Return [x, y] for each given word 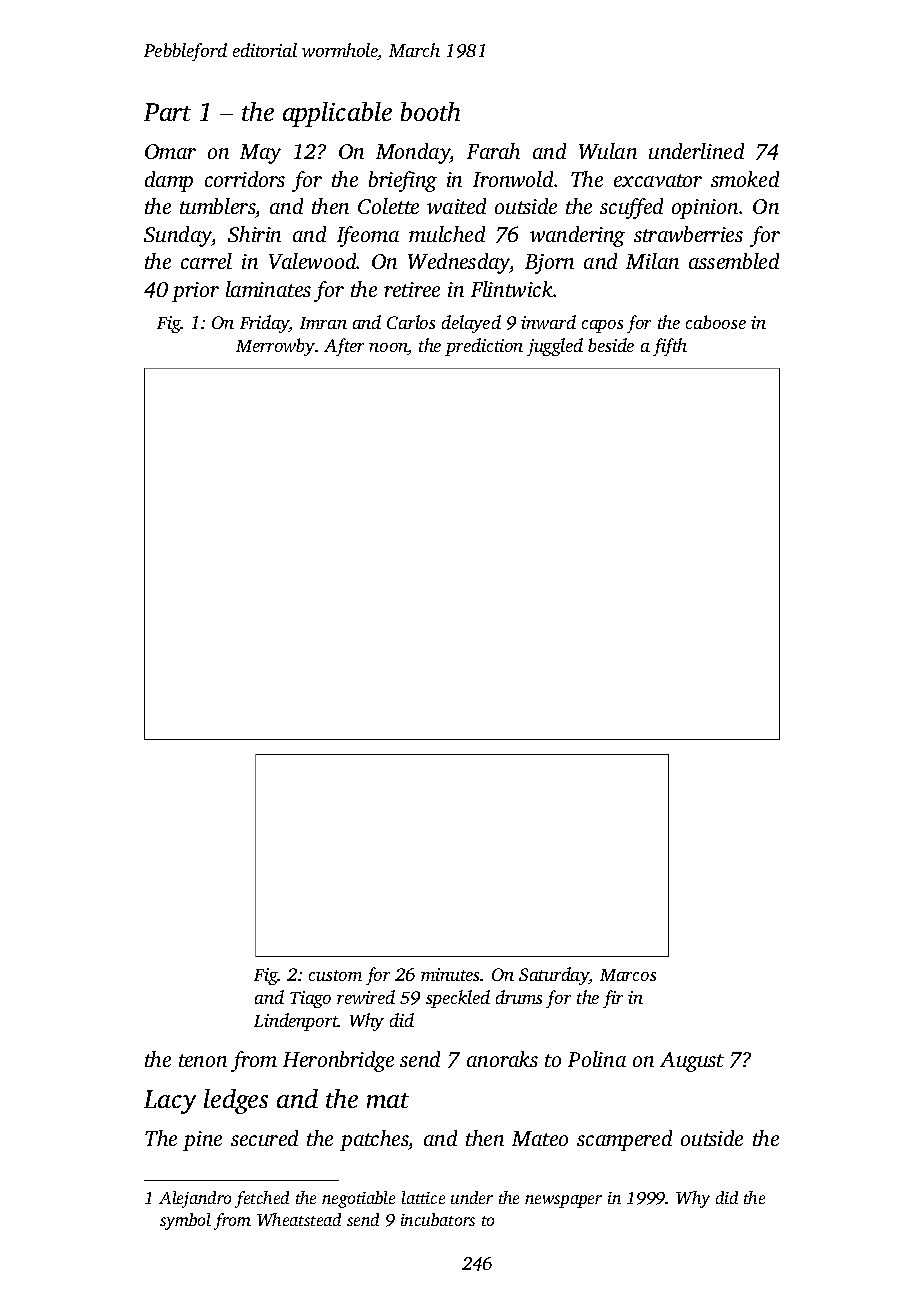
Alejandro [195, 1199]
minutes [451, 974]
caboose [716, 322]
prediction [484, 347]
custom [335, 975]
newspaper [563, 1201]
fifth [670, 347]
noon [388, 349]
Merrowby [276, 347]
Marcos [628, 975]
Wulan [608, 151]
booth [430, 111]
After [344, 347]
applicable [337, 114]
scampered [624, 1140]
